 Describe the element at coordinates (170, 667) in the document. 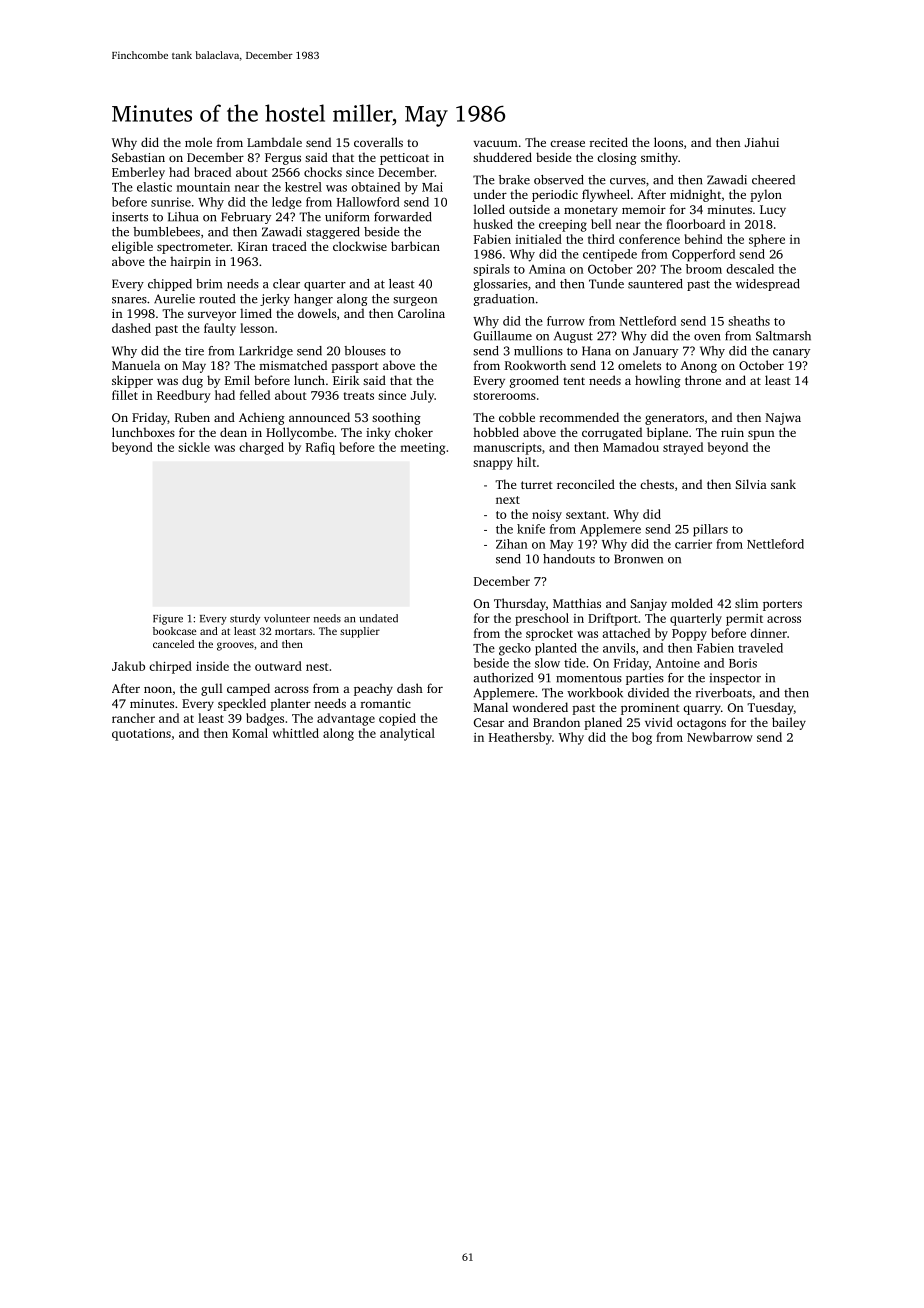

I see `chirped` at that location.
